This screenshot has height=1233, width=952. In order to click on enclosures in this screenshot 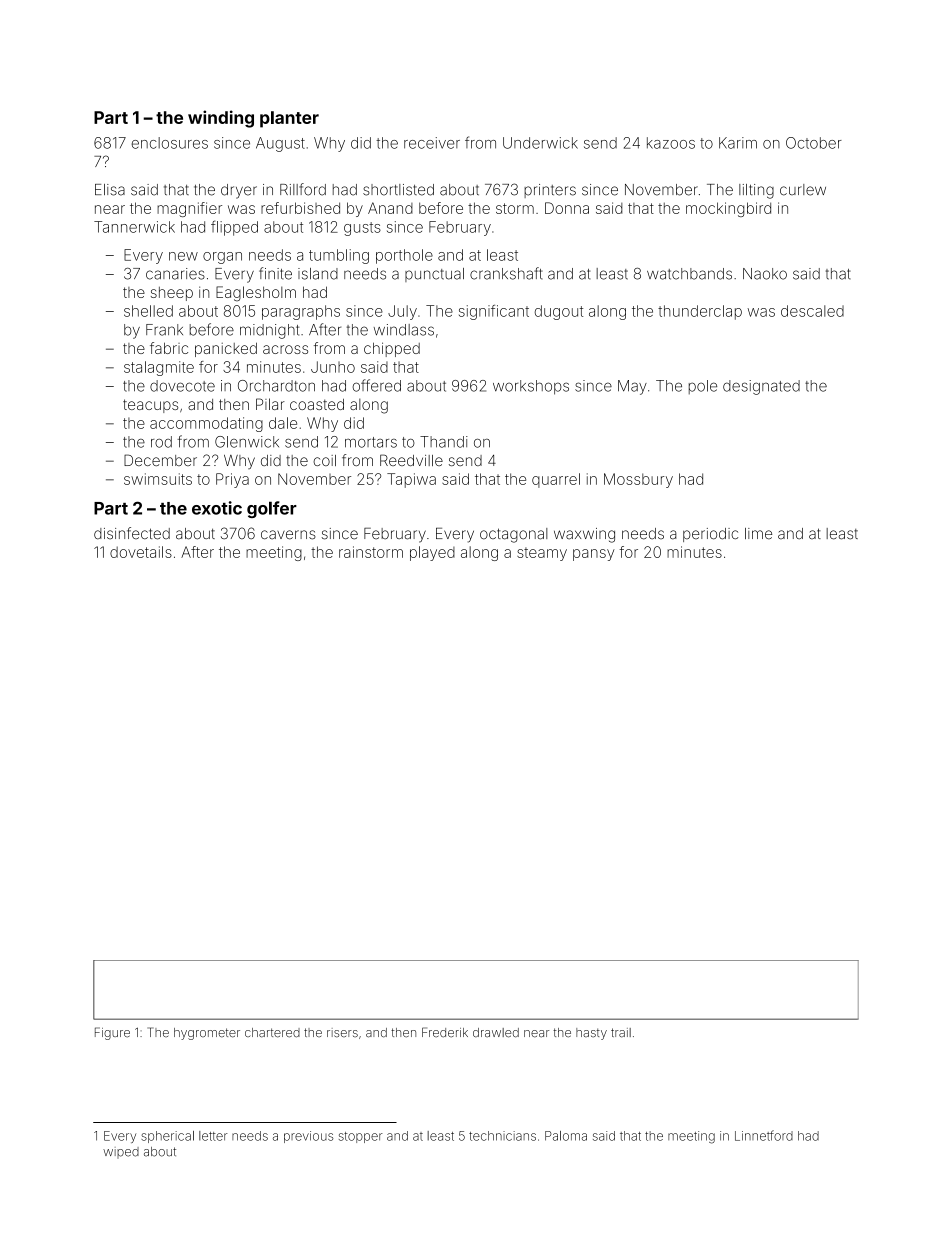, I will do `click(169, 143)`.
